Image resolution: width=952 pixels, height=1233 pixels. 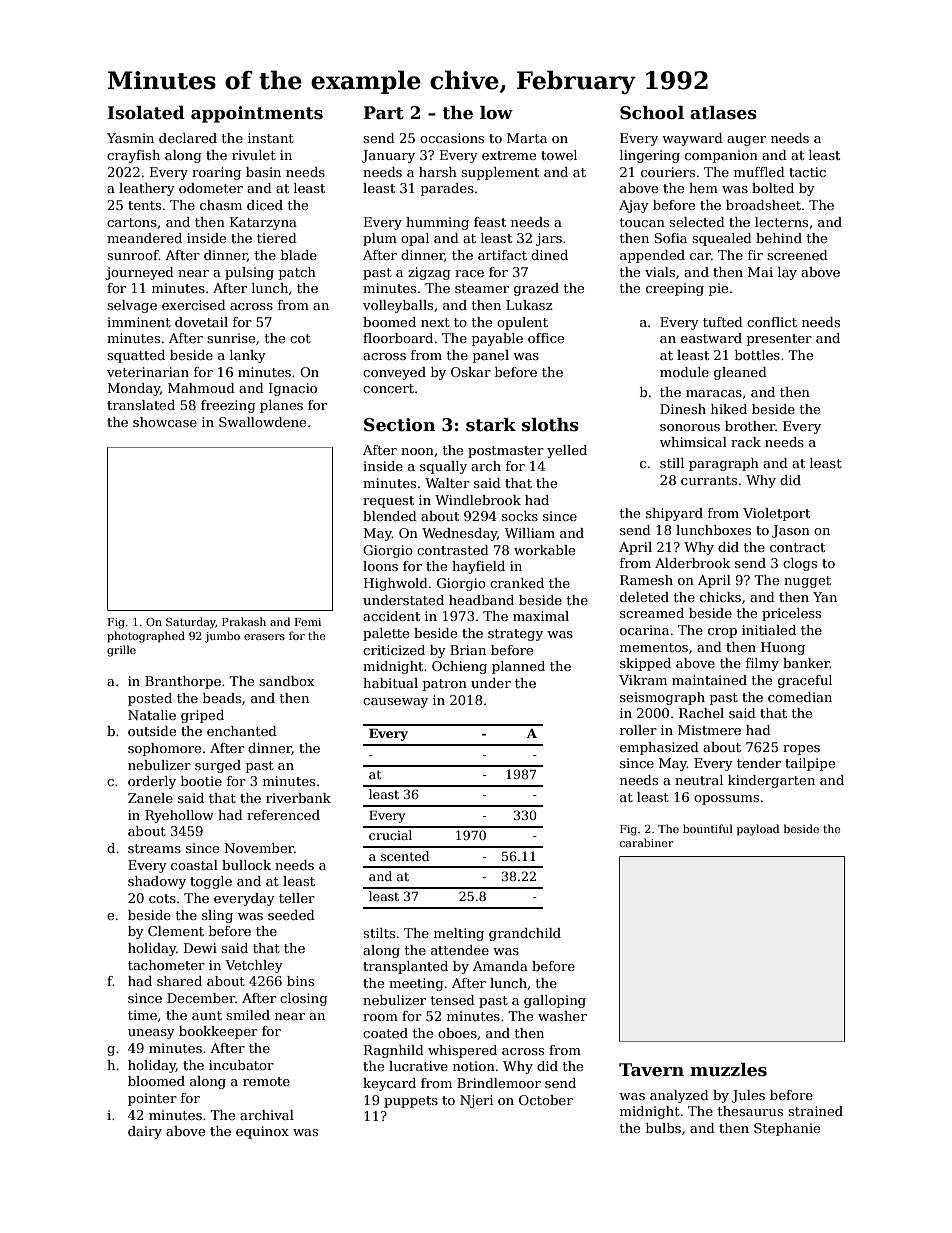 I want to click on atlases, so click(x=723, y=113).
